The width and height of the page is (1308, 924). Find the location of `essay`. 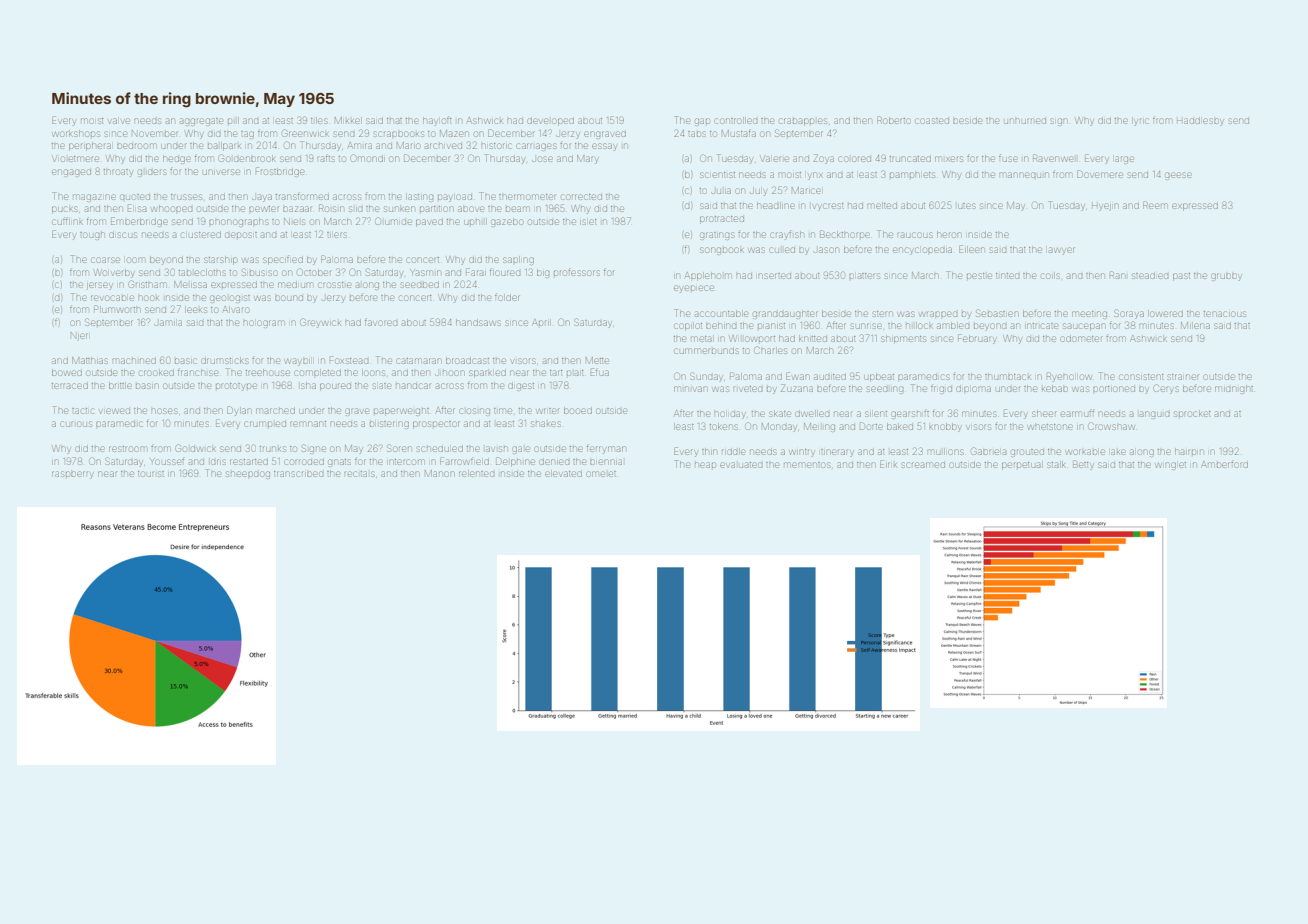

essay is located at coordinates (604, 147).
